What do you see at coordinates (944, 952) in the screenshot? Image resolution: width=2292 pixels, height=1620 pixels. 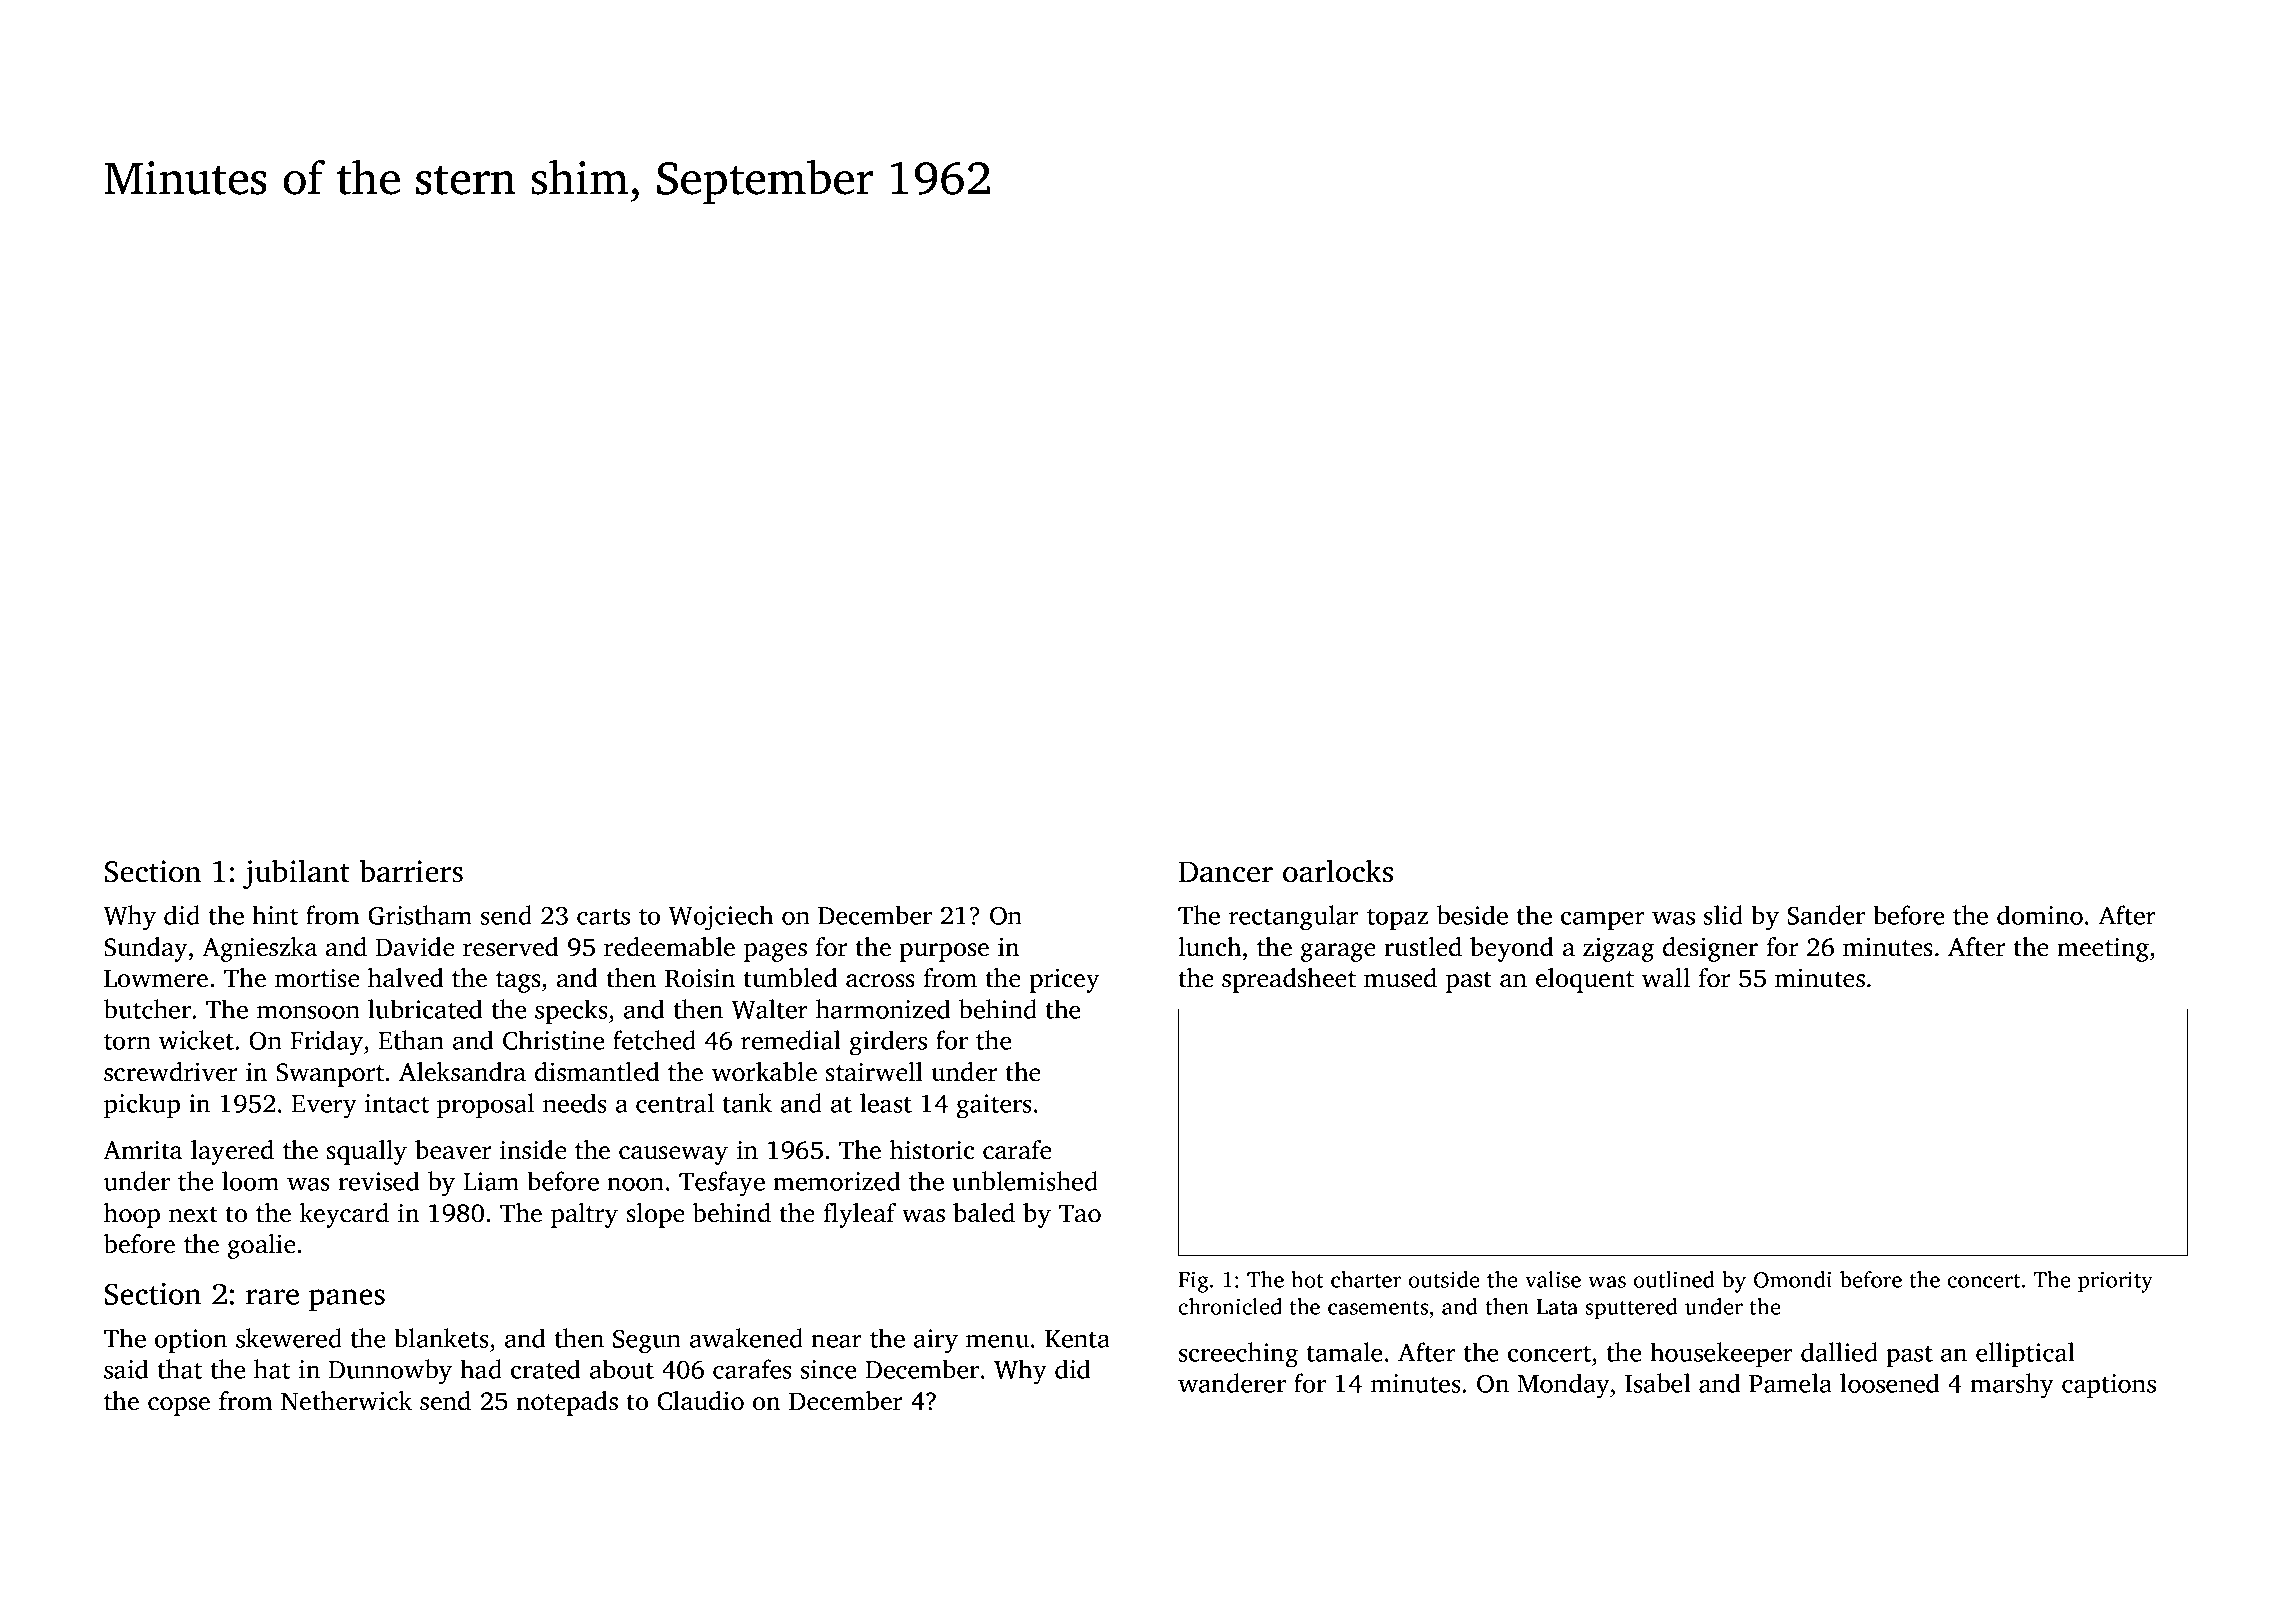 I see `purpose` at bounding box center [944, 952].
